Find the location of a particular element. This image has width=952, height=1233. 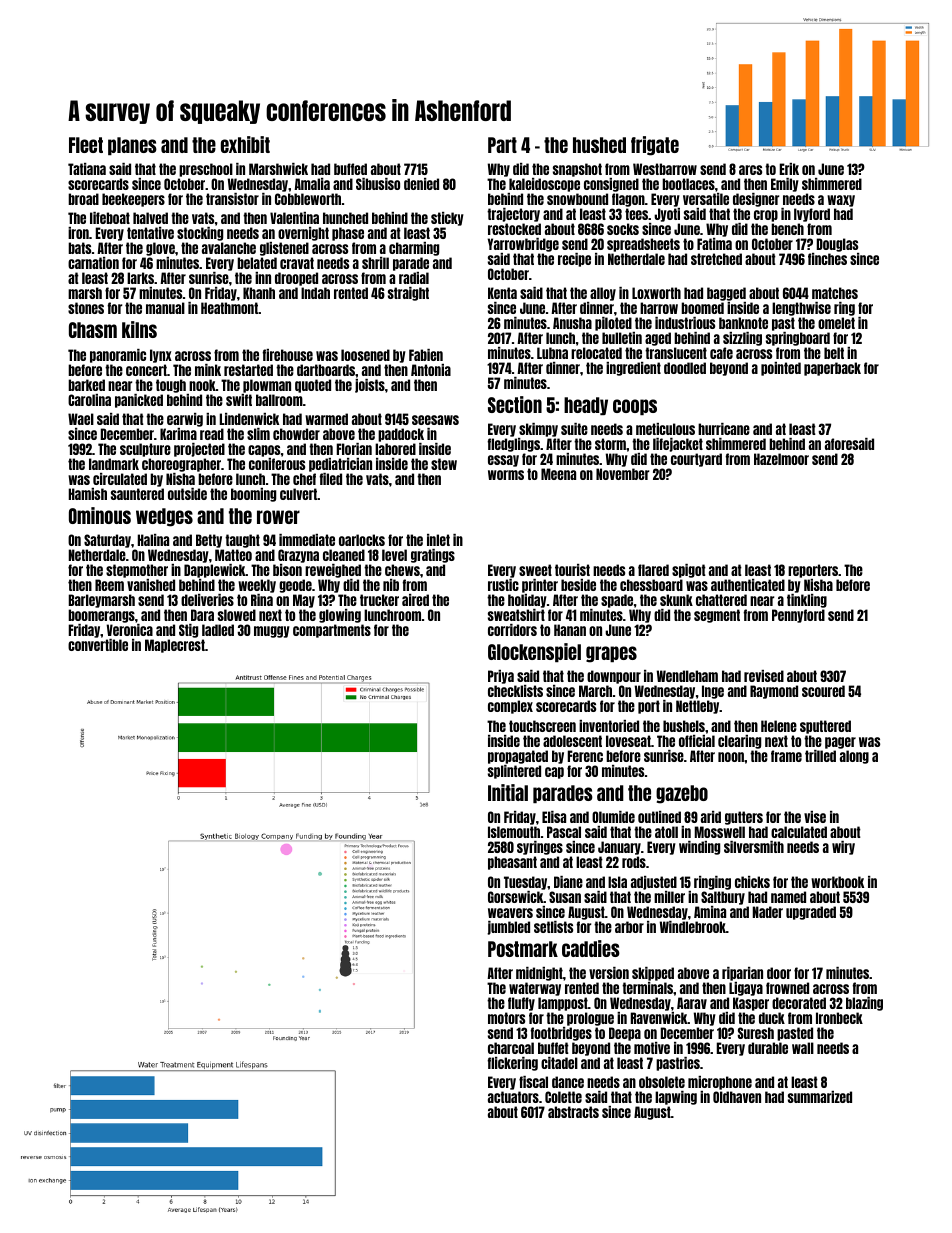

joists is located at coordinates (370, 386).
